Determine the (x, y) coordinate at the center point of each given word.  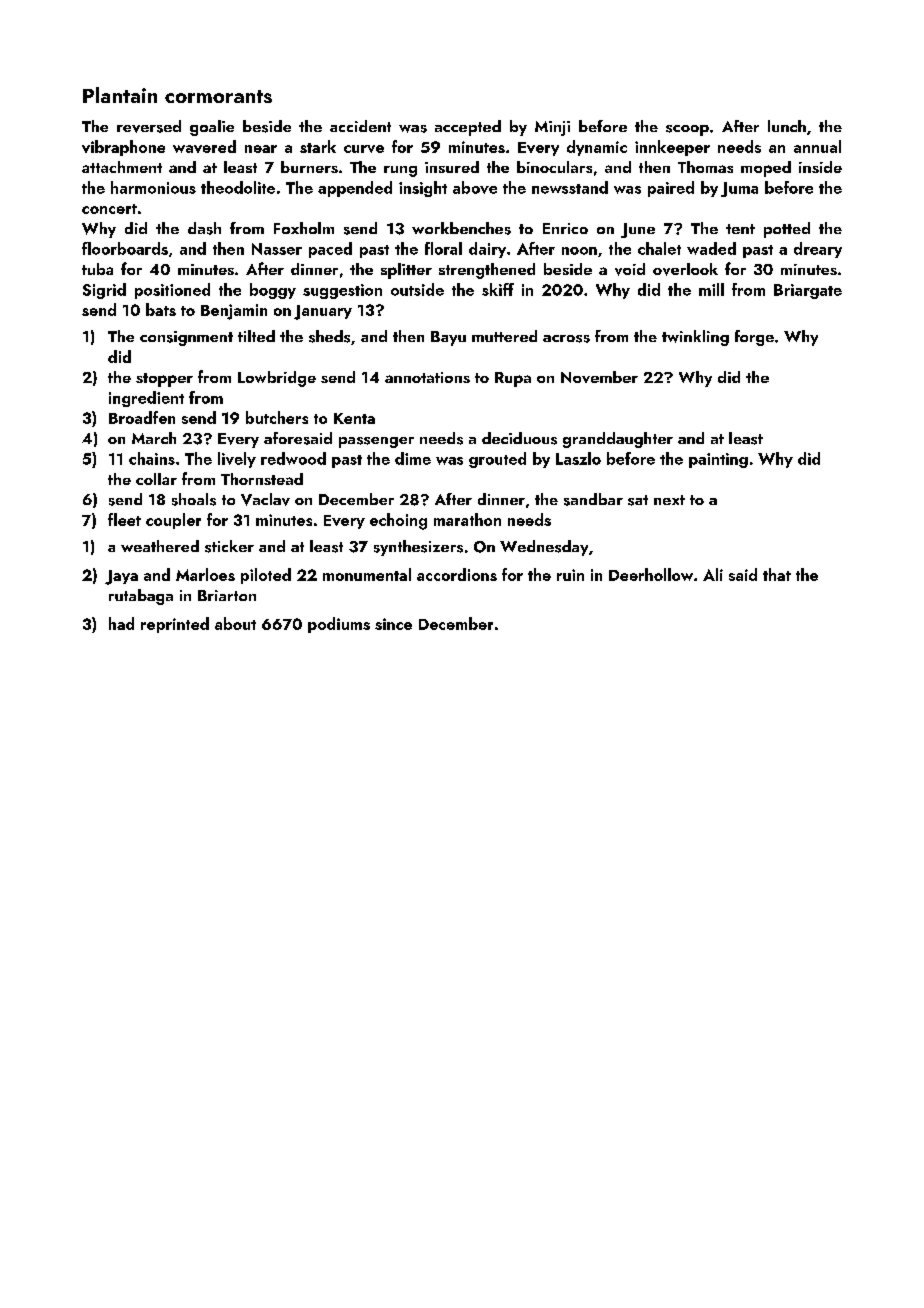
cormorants (218, 96)
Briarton (227, 595)
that (777, 574)
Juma (739, 189)
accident (360, 126)
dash (204, 228)
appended (355, 189)
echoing (398, 521)
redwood (293, 458)
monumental (367, 574)
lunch (787, 126)
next (669, 500)
